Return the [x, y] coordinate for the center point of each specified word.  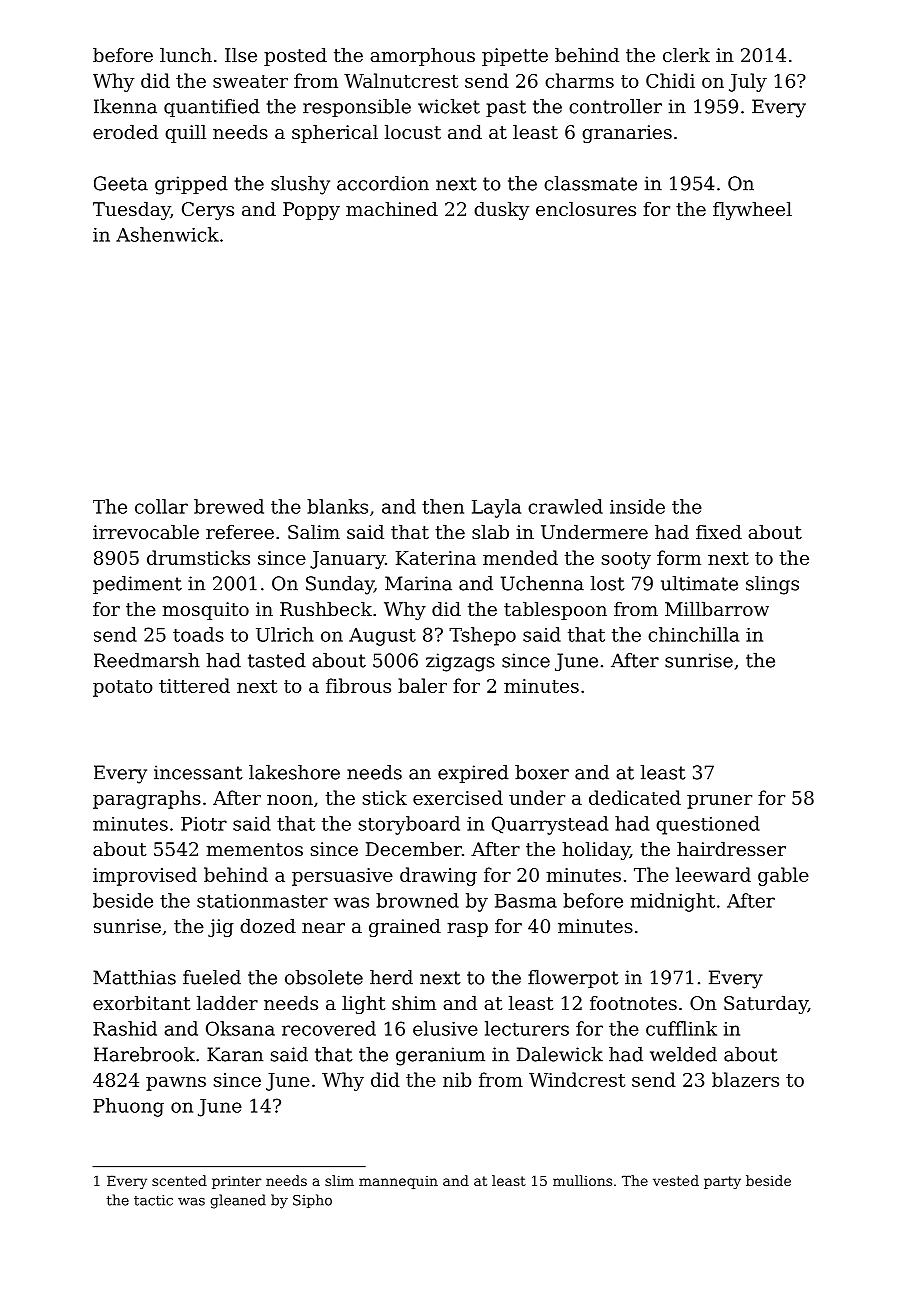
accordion [383, 183]
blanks [337, 506]
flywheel [752, 211]
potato [123, 688]
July [748, 82]
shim [414, 1003]
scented [179, 1180]
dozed [268, 926]
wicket [449, 106]
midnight [673, 902]
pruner [719, 802]
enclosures [586, 209]
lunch [186, 55]
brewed [229, 506]
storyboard [409, 825]
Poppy [311, 211]
